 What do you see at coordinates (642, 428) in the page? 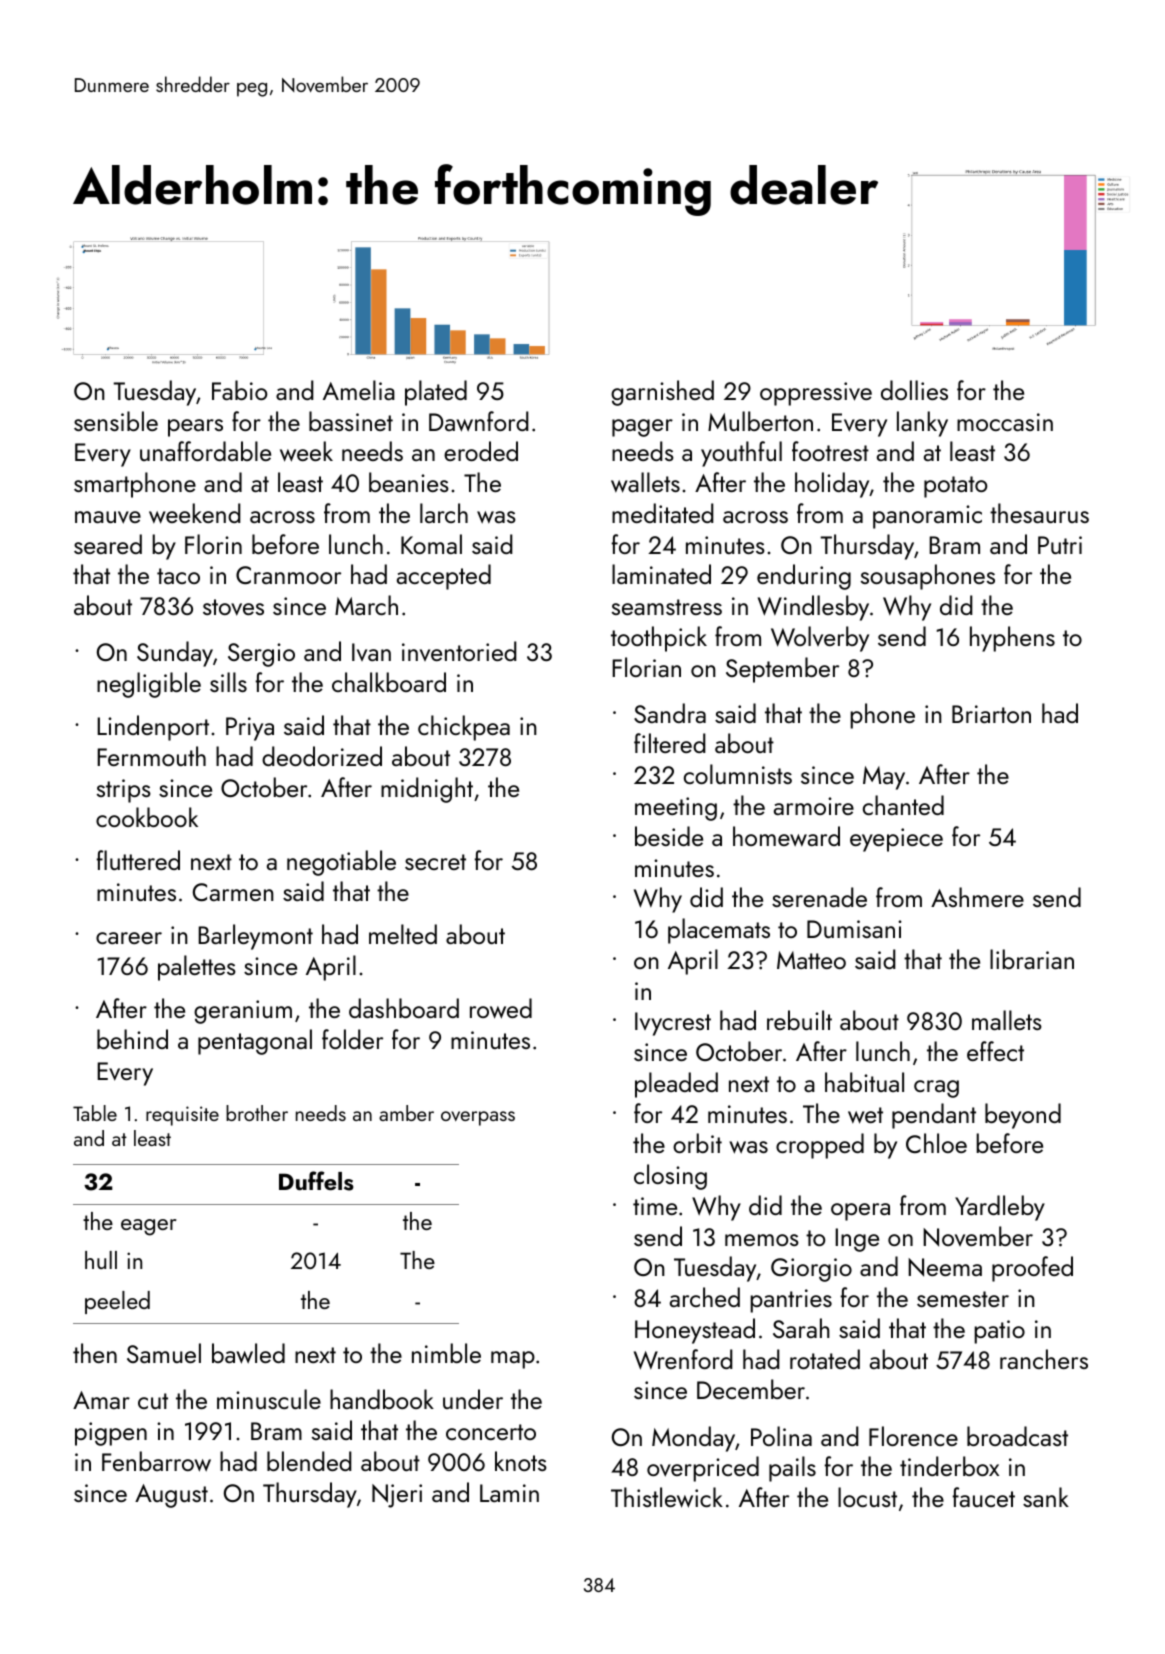
I see `pager` at bounding box center [642, 428].
